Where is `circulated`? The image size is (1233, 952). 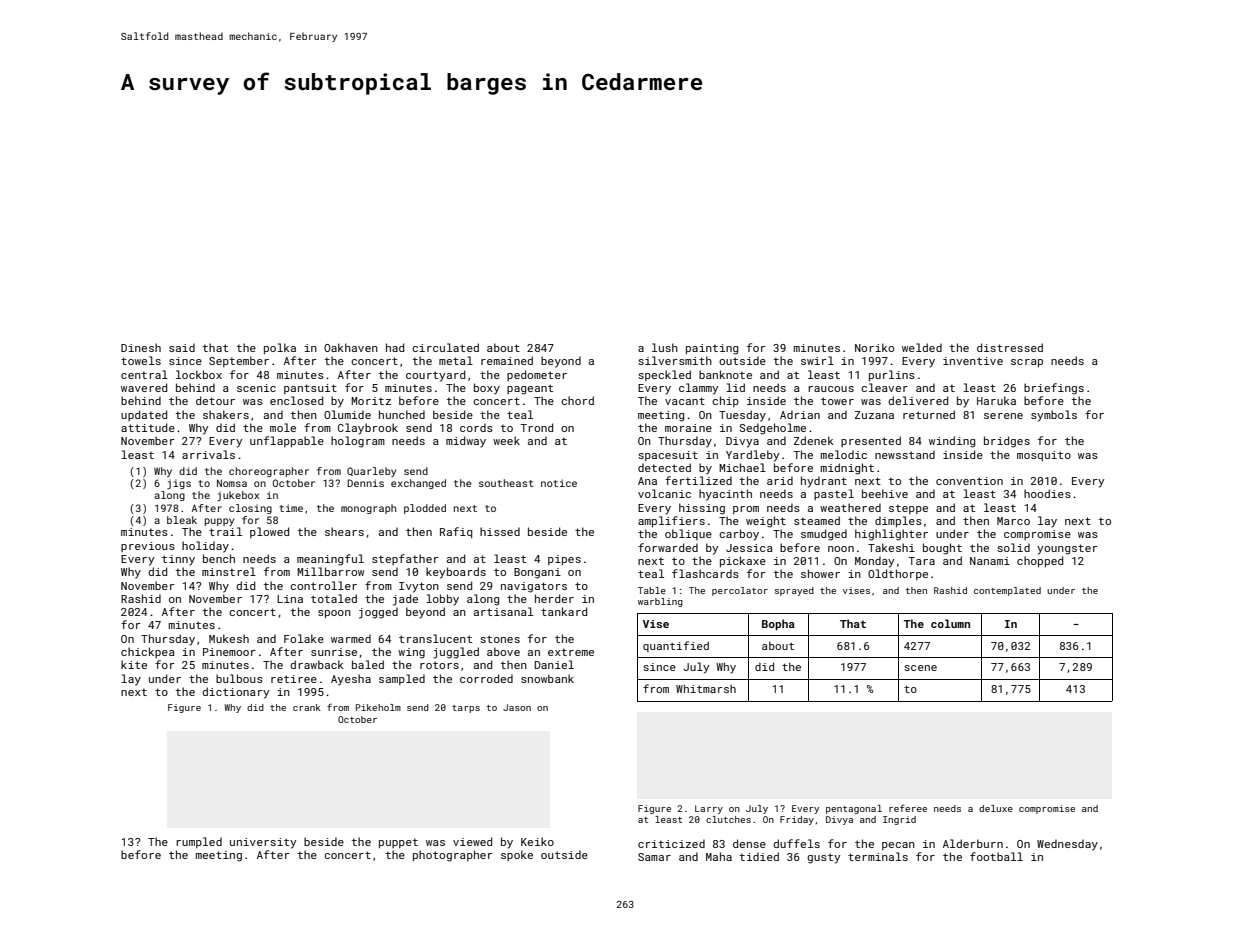
circulated is located at coordinates (445, 347).
